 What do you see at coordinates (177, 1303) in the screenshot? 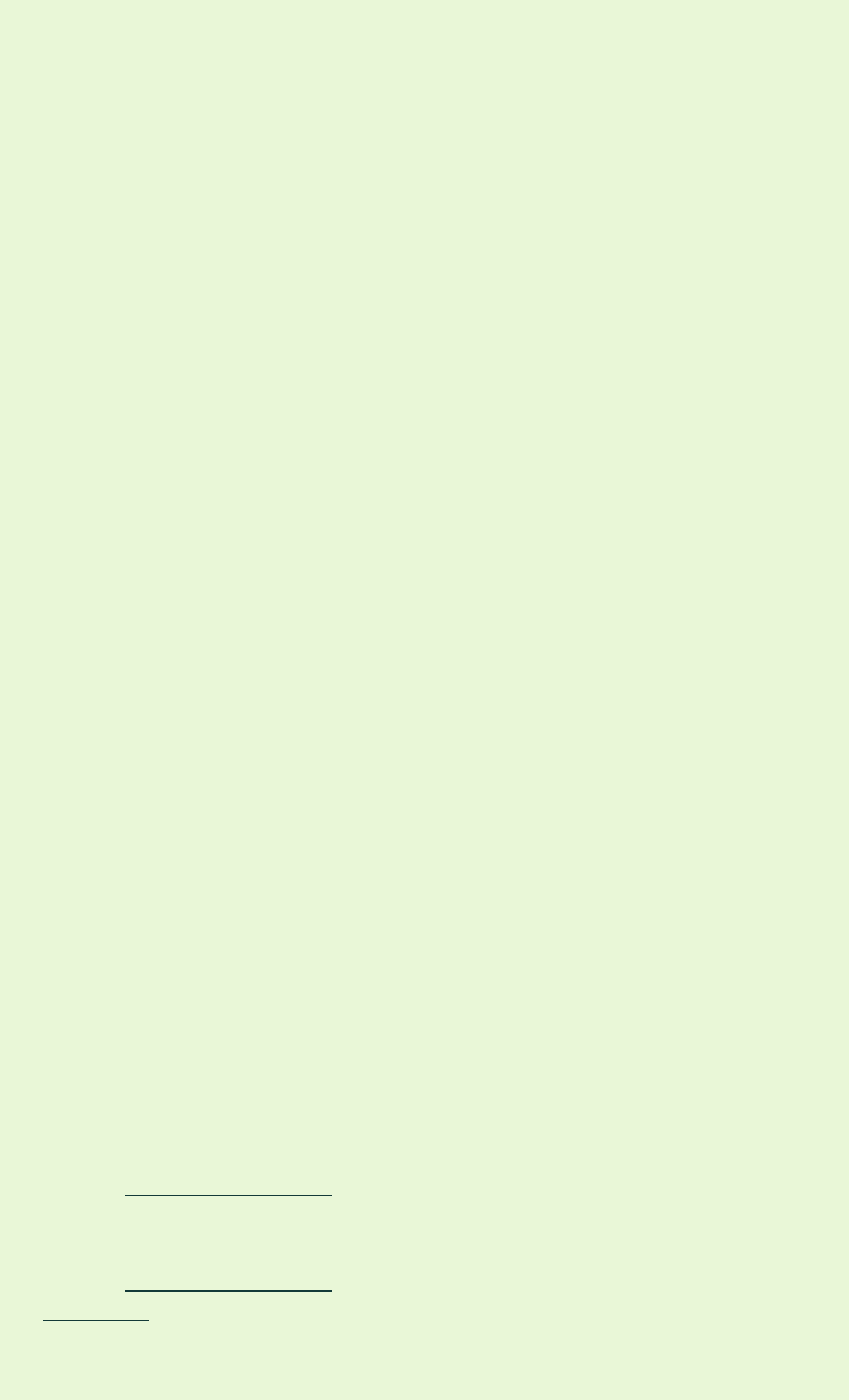
I see `controller` at bounding box center [177, 1303].
